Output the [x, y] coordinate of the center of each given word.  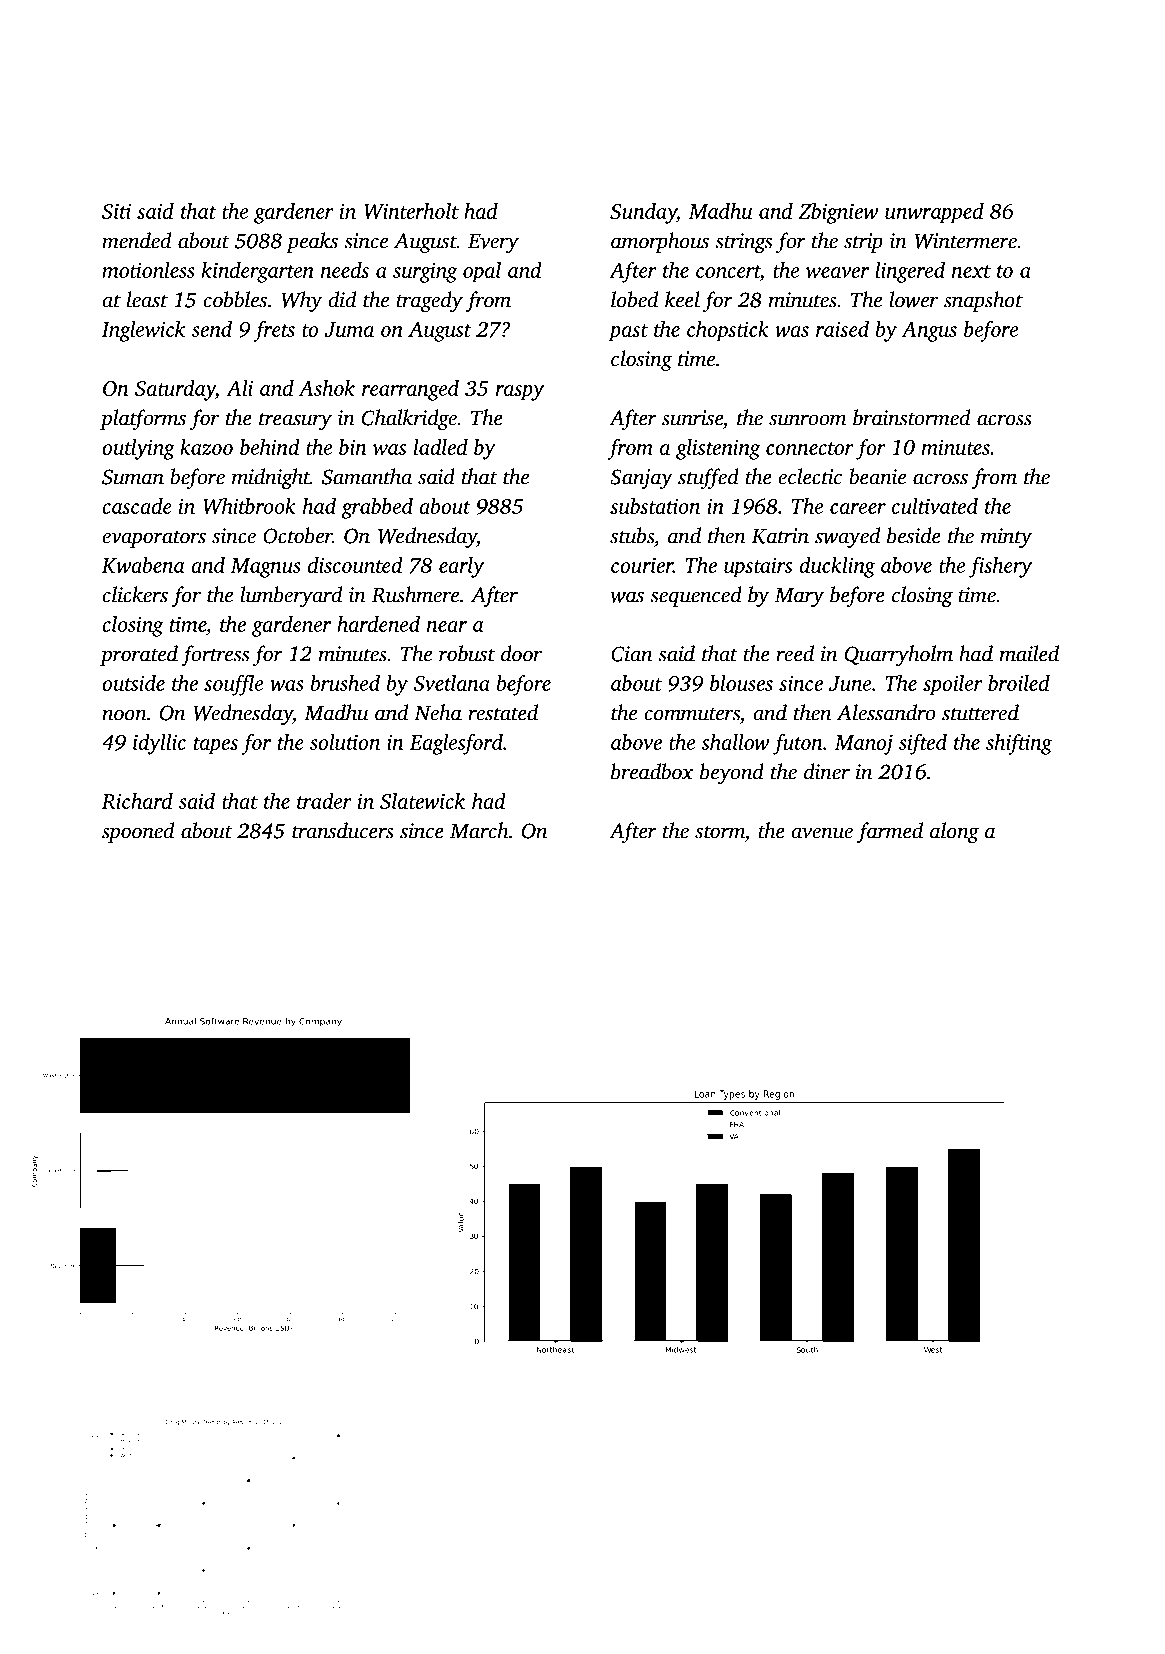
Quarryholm [899, 655]
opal [482, 272]
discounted [355, 565]
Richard [137, 801]
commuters [692, 714]
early [461, 567]
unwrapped [934, 213]
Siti [116, 211]
